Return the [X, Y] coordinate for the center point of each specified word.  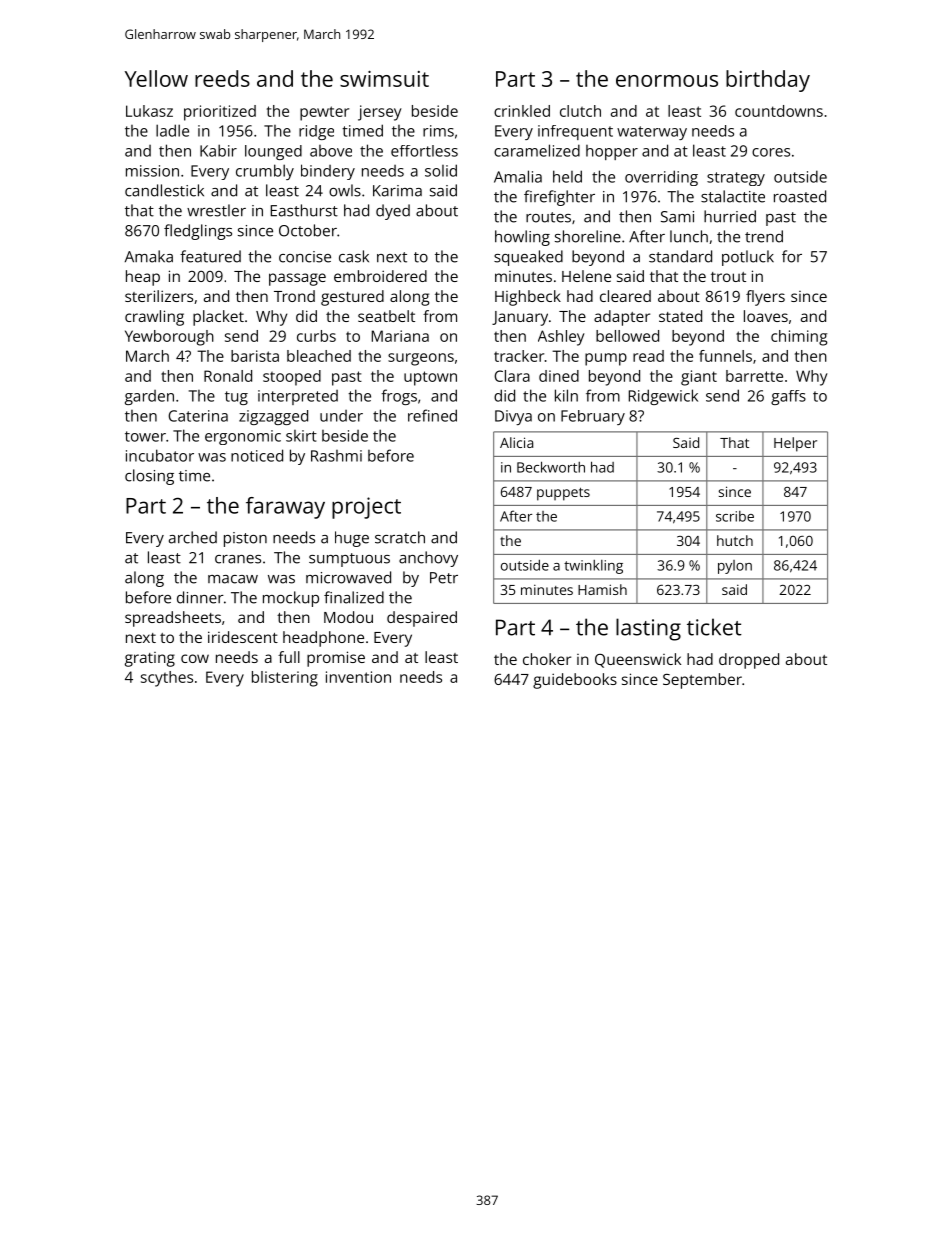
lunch [689, 236]
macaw [233, 579]
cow [195, 658]
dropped [749, 661]
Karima [397, 191]
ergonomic [243, 437]
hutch [735, 540]
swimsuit [384, 79]
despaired [422, 619]
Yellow [156, 78]
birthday [768, 81]
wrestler [216, 210]
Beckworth [551, 467]
